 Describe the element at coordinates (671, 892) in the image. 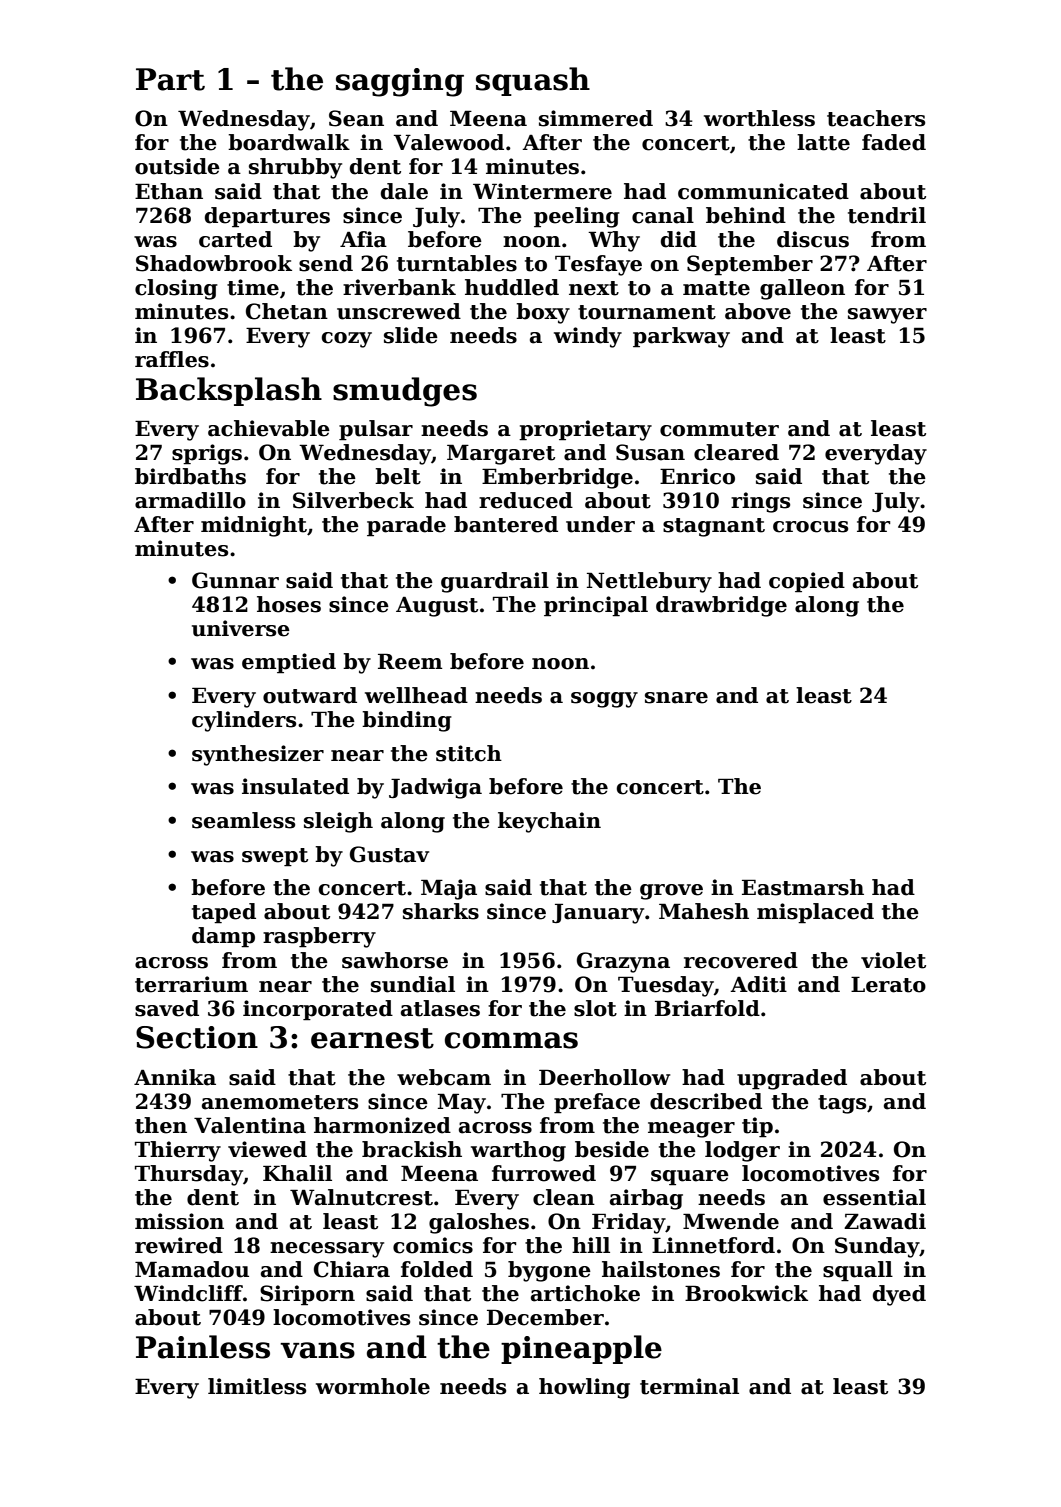

I see `grove` at that location.
